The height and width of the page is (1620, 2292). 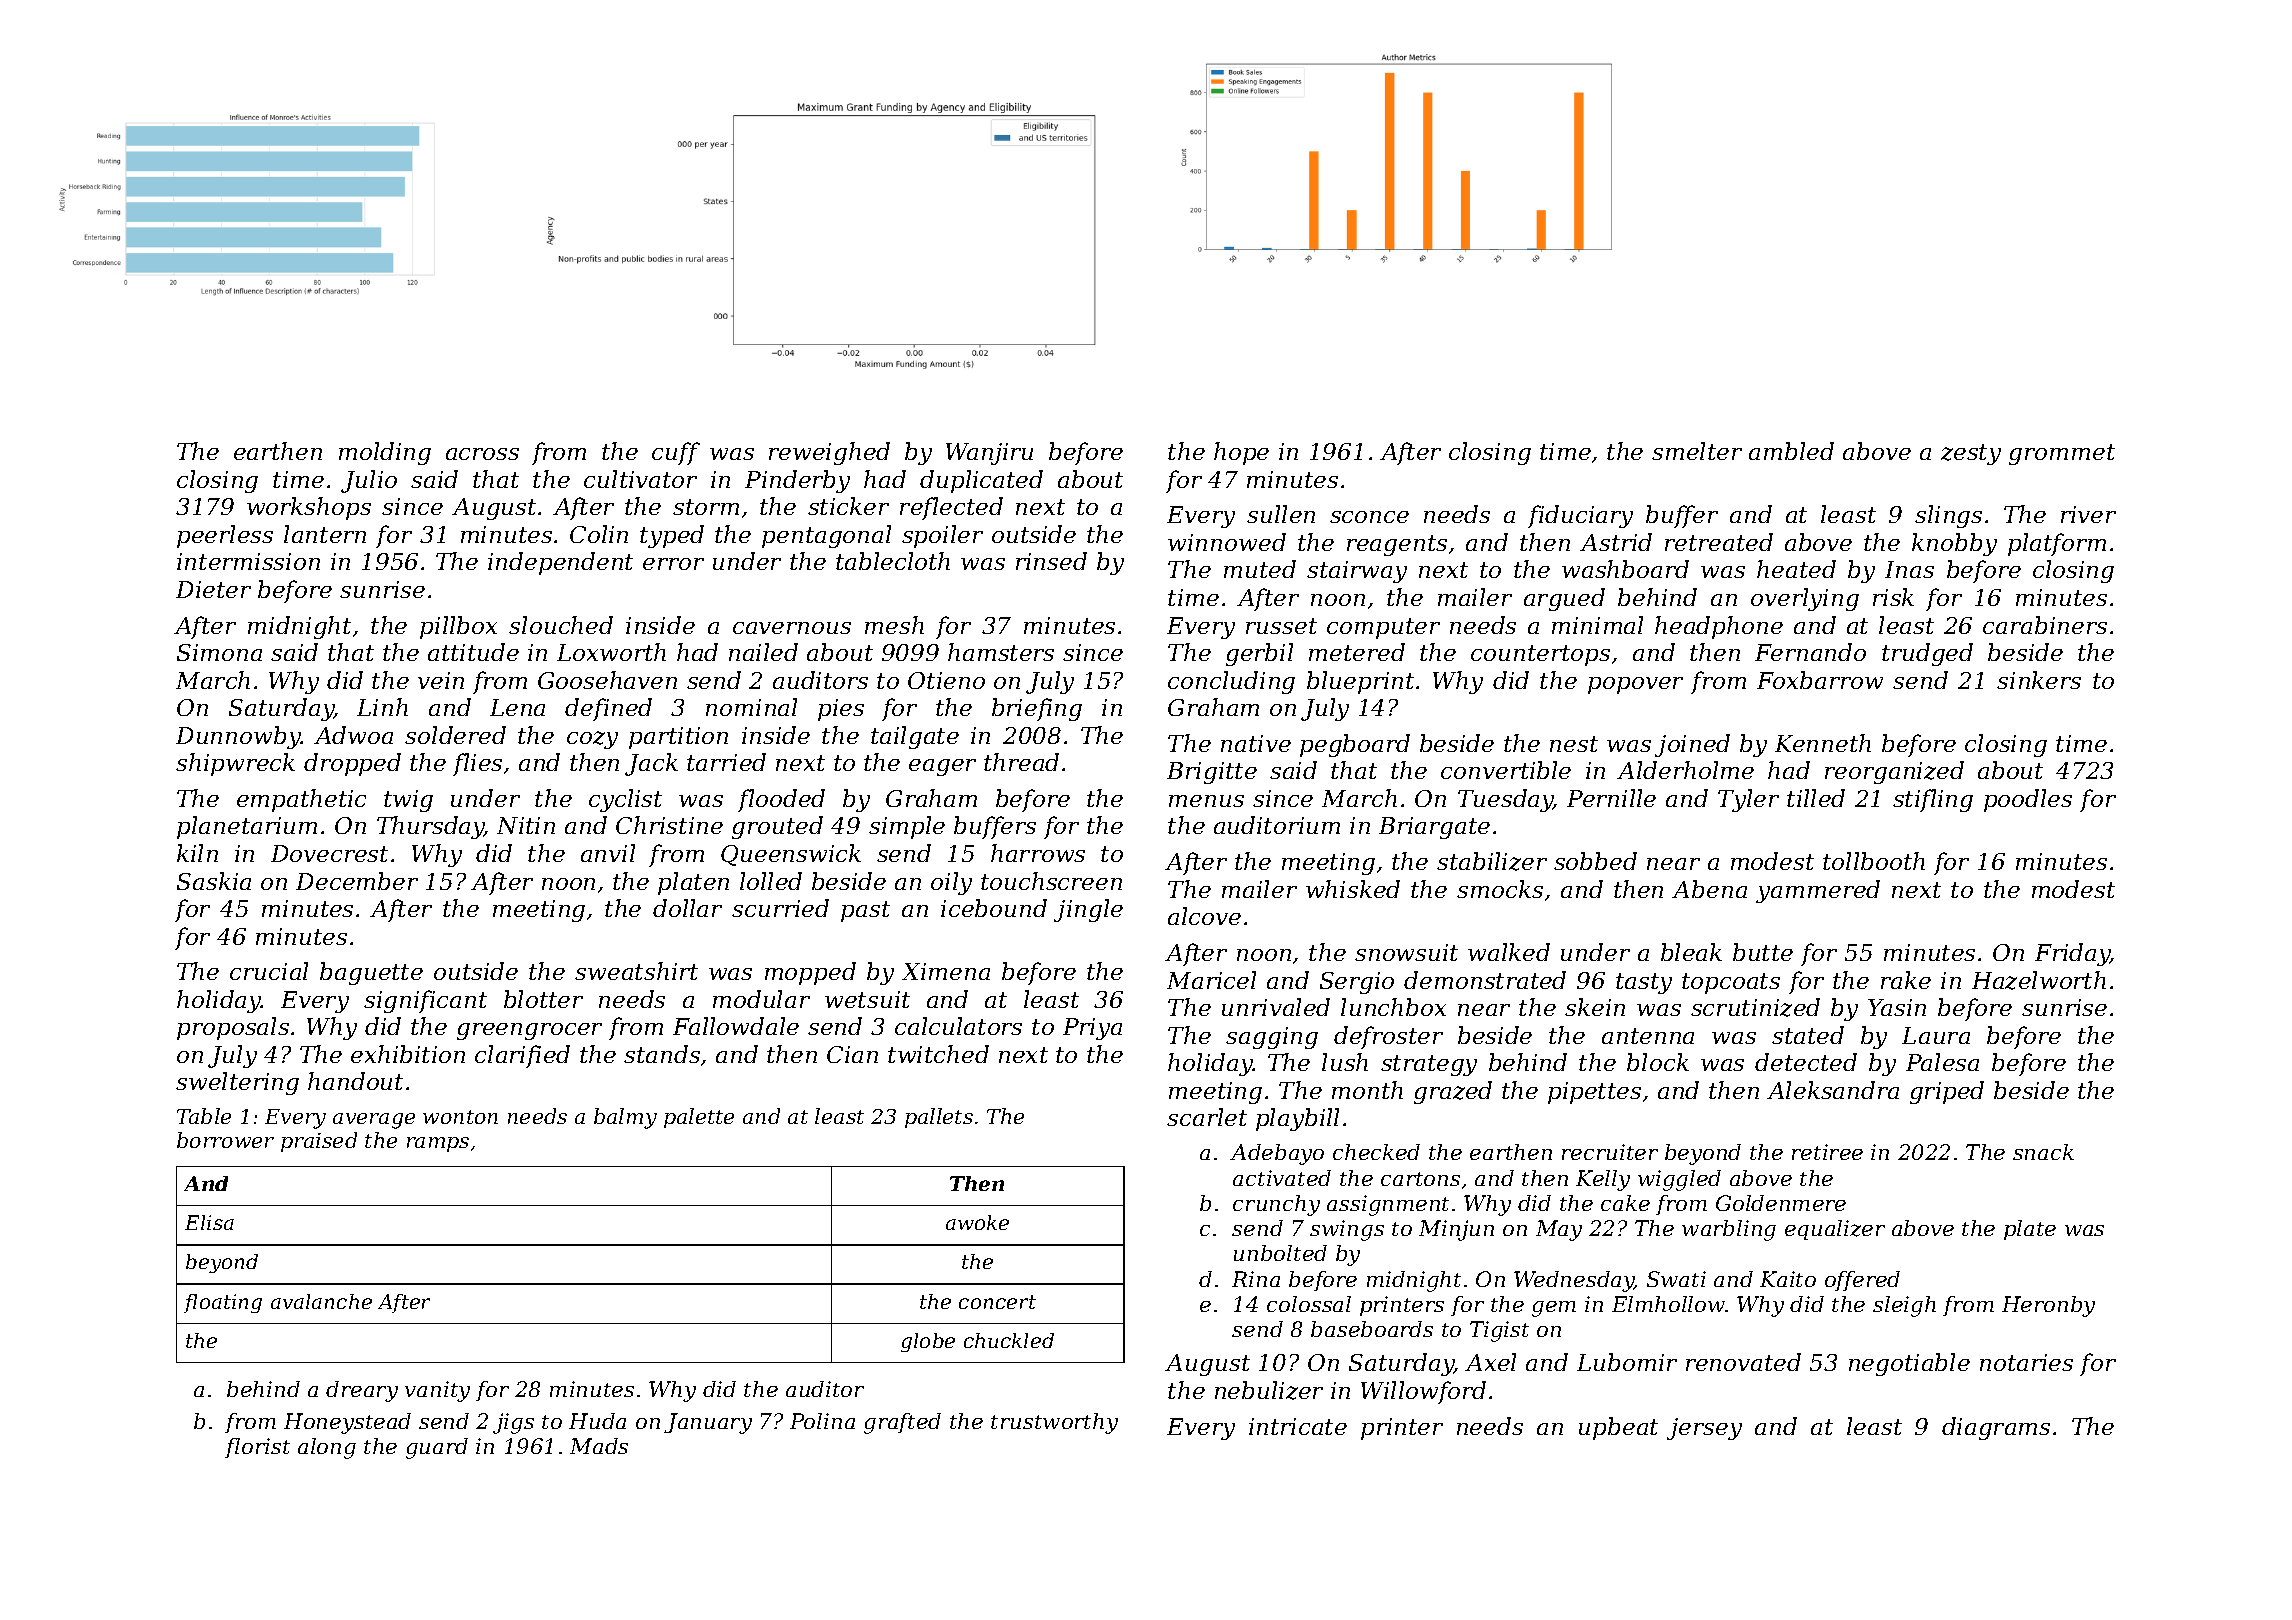 What do you see at coordinates (1369, 517) in the page?
I see `sconce` at bounding box center [1369, 517].
